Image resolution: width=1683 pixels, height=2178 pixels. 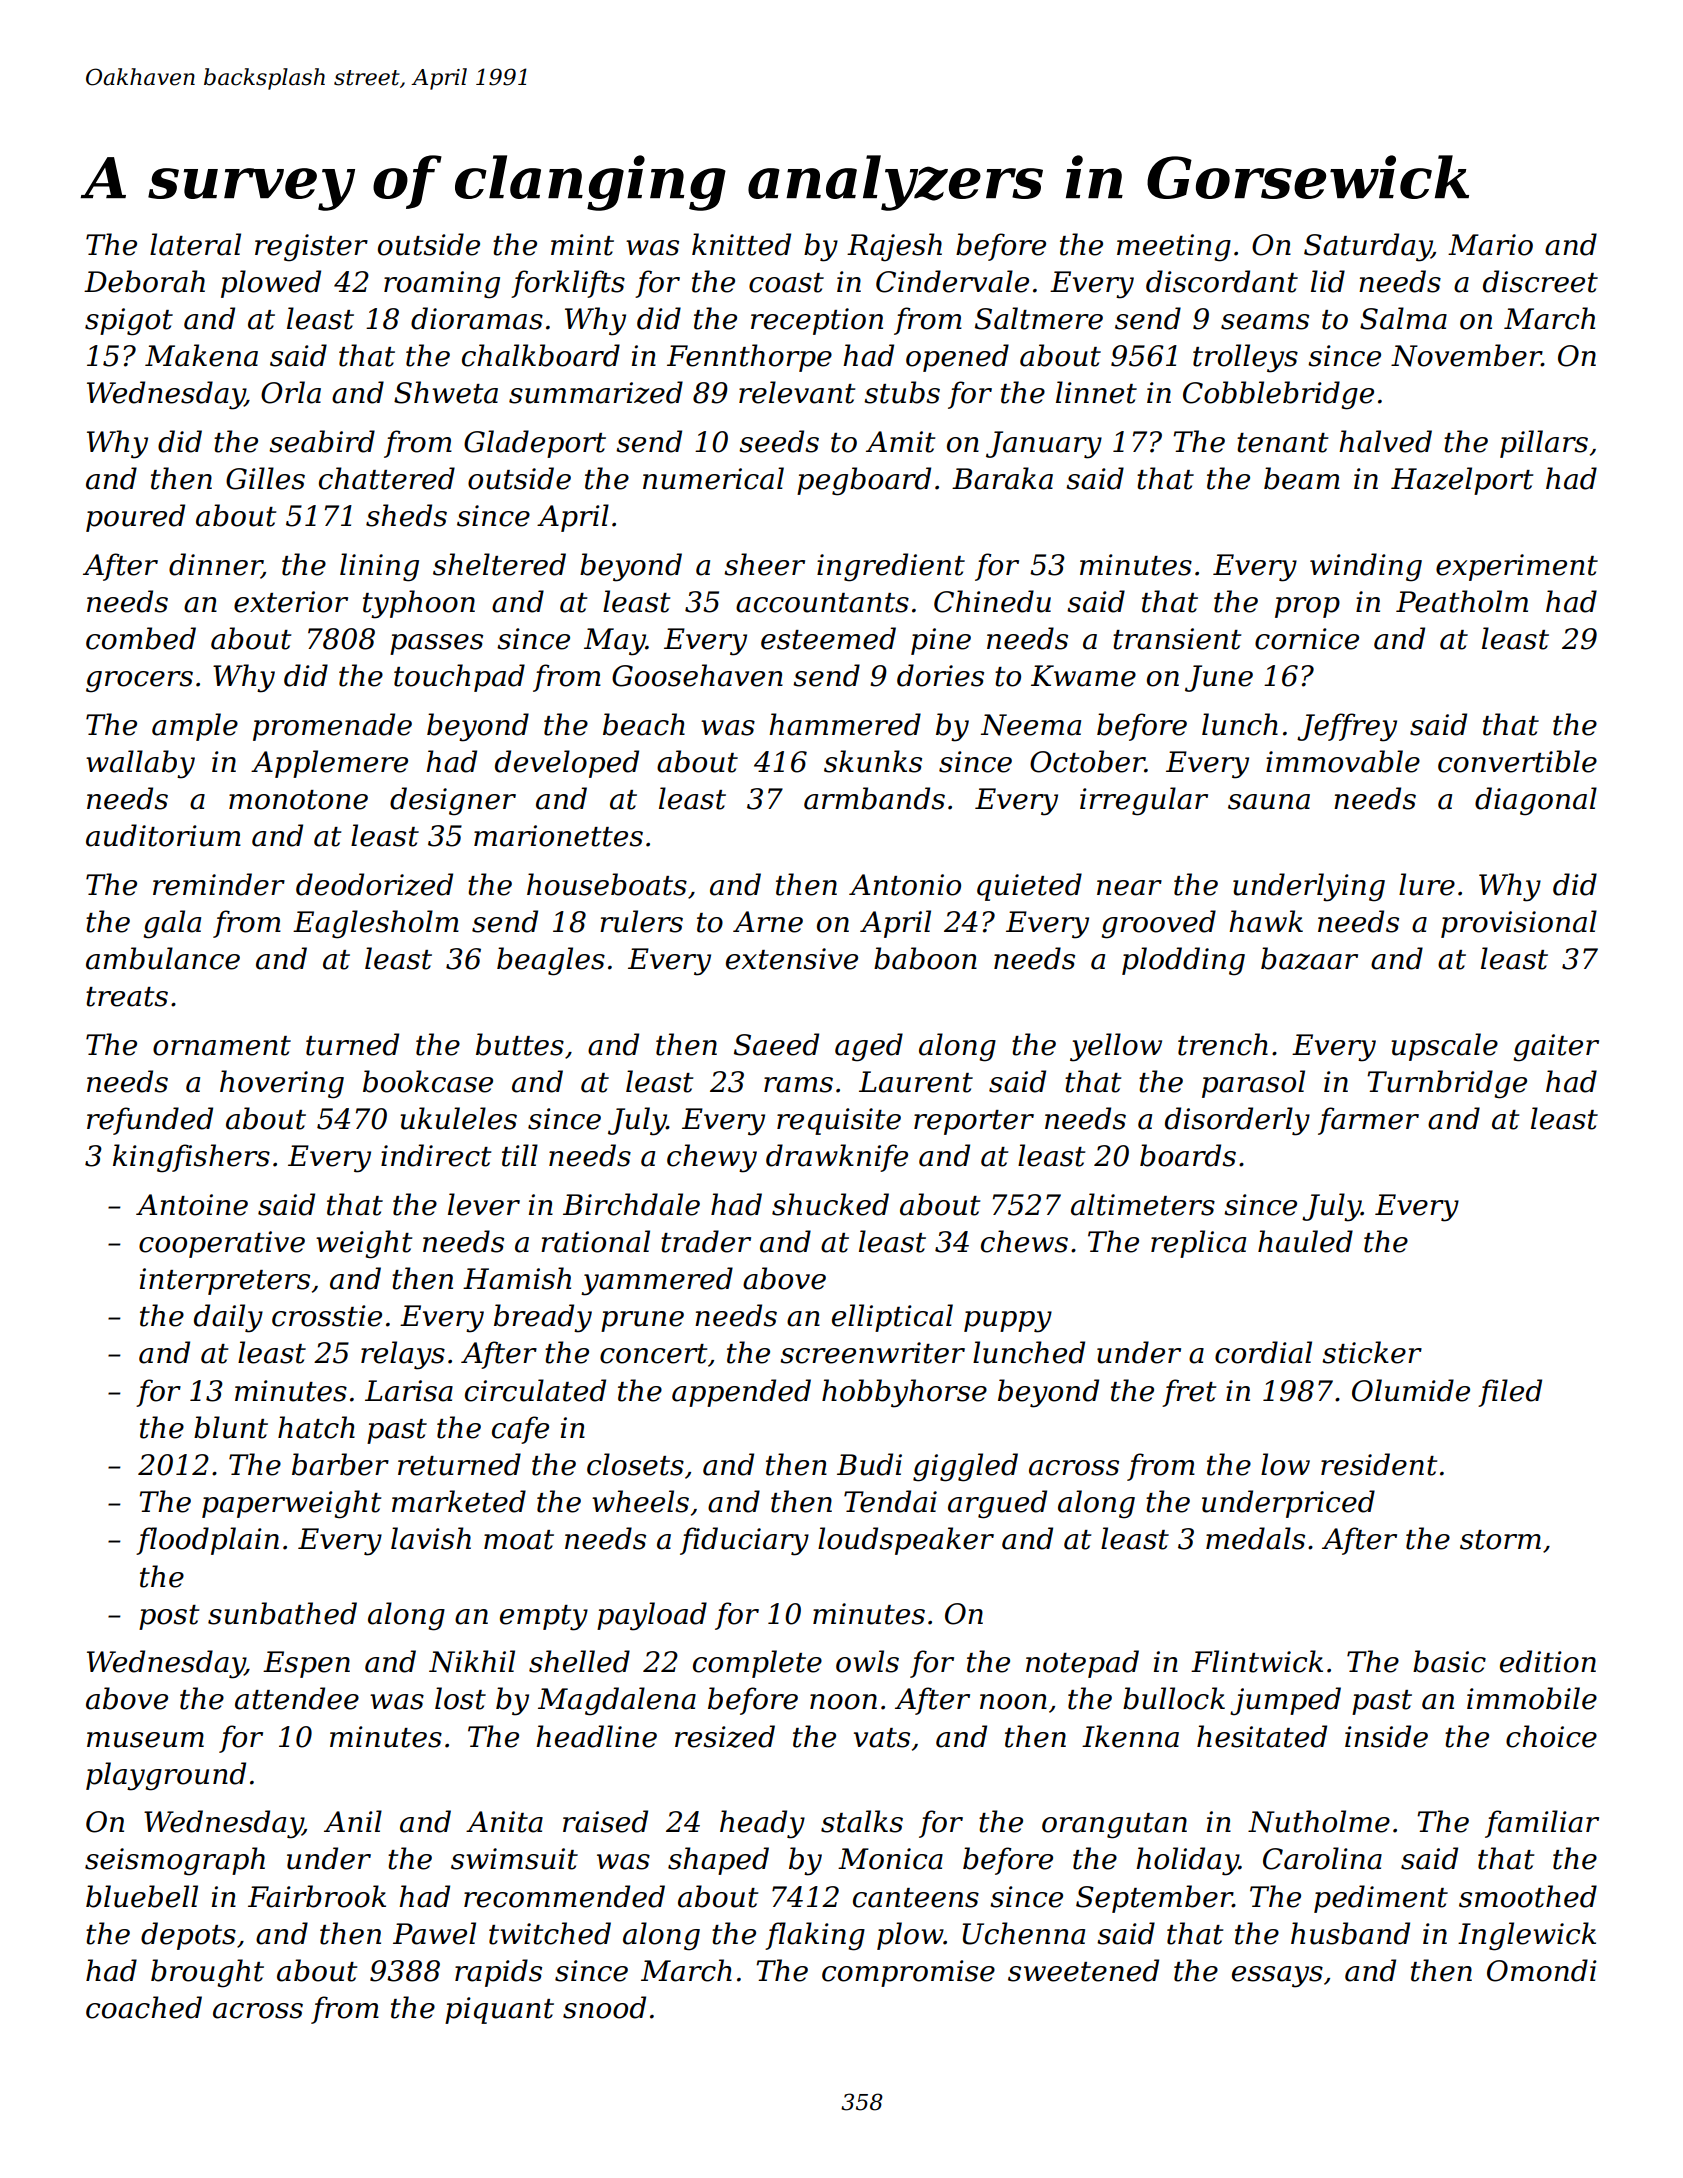 What do you see at coordinates (1366, 567) in the page?
I see `winding` at bounding box center [1366, 567].
